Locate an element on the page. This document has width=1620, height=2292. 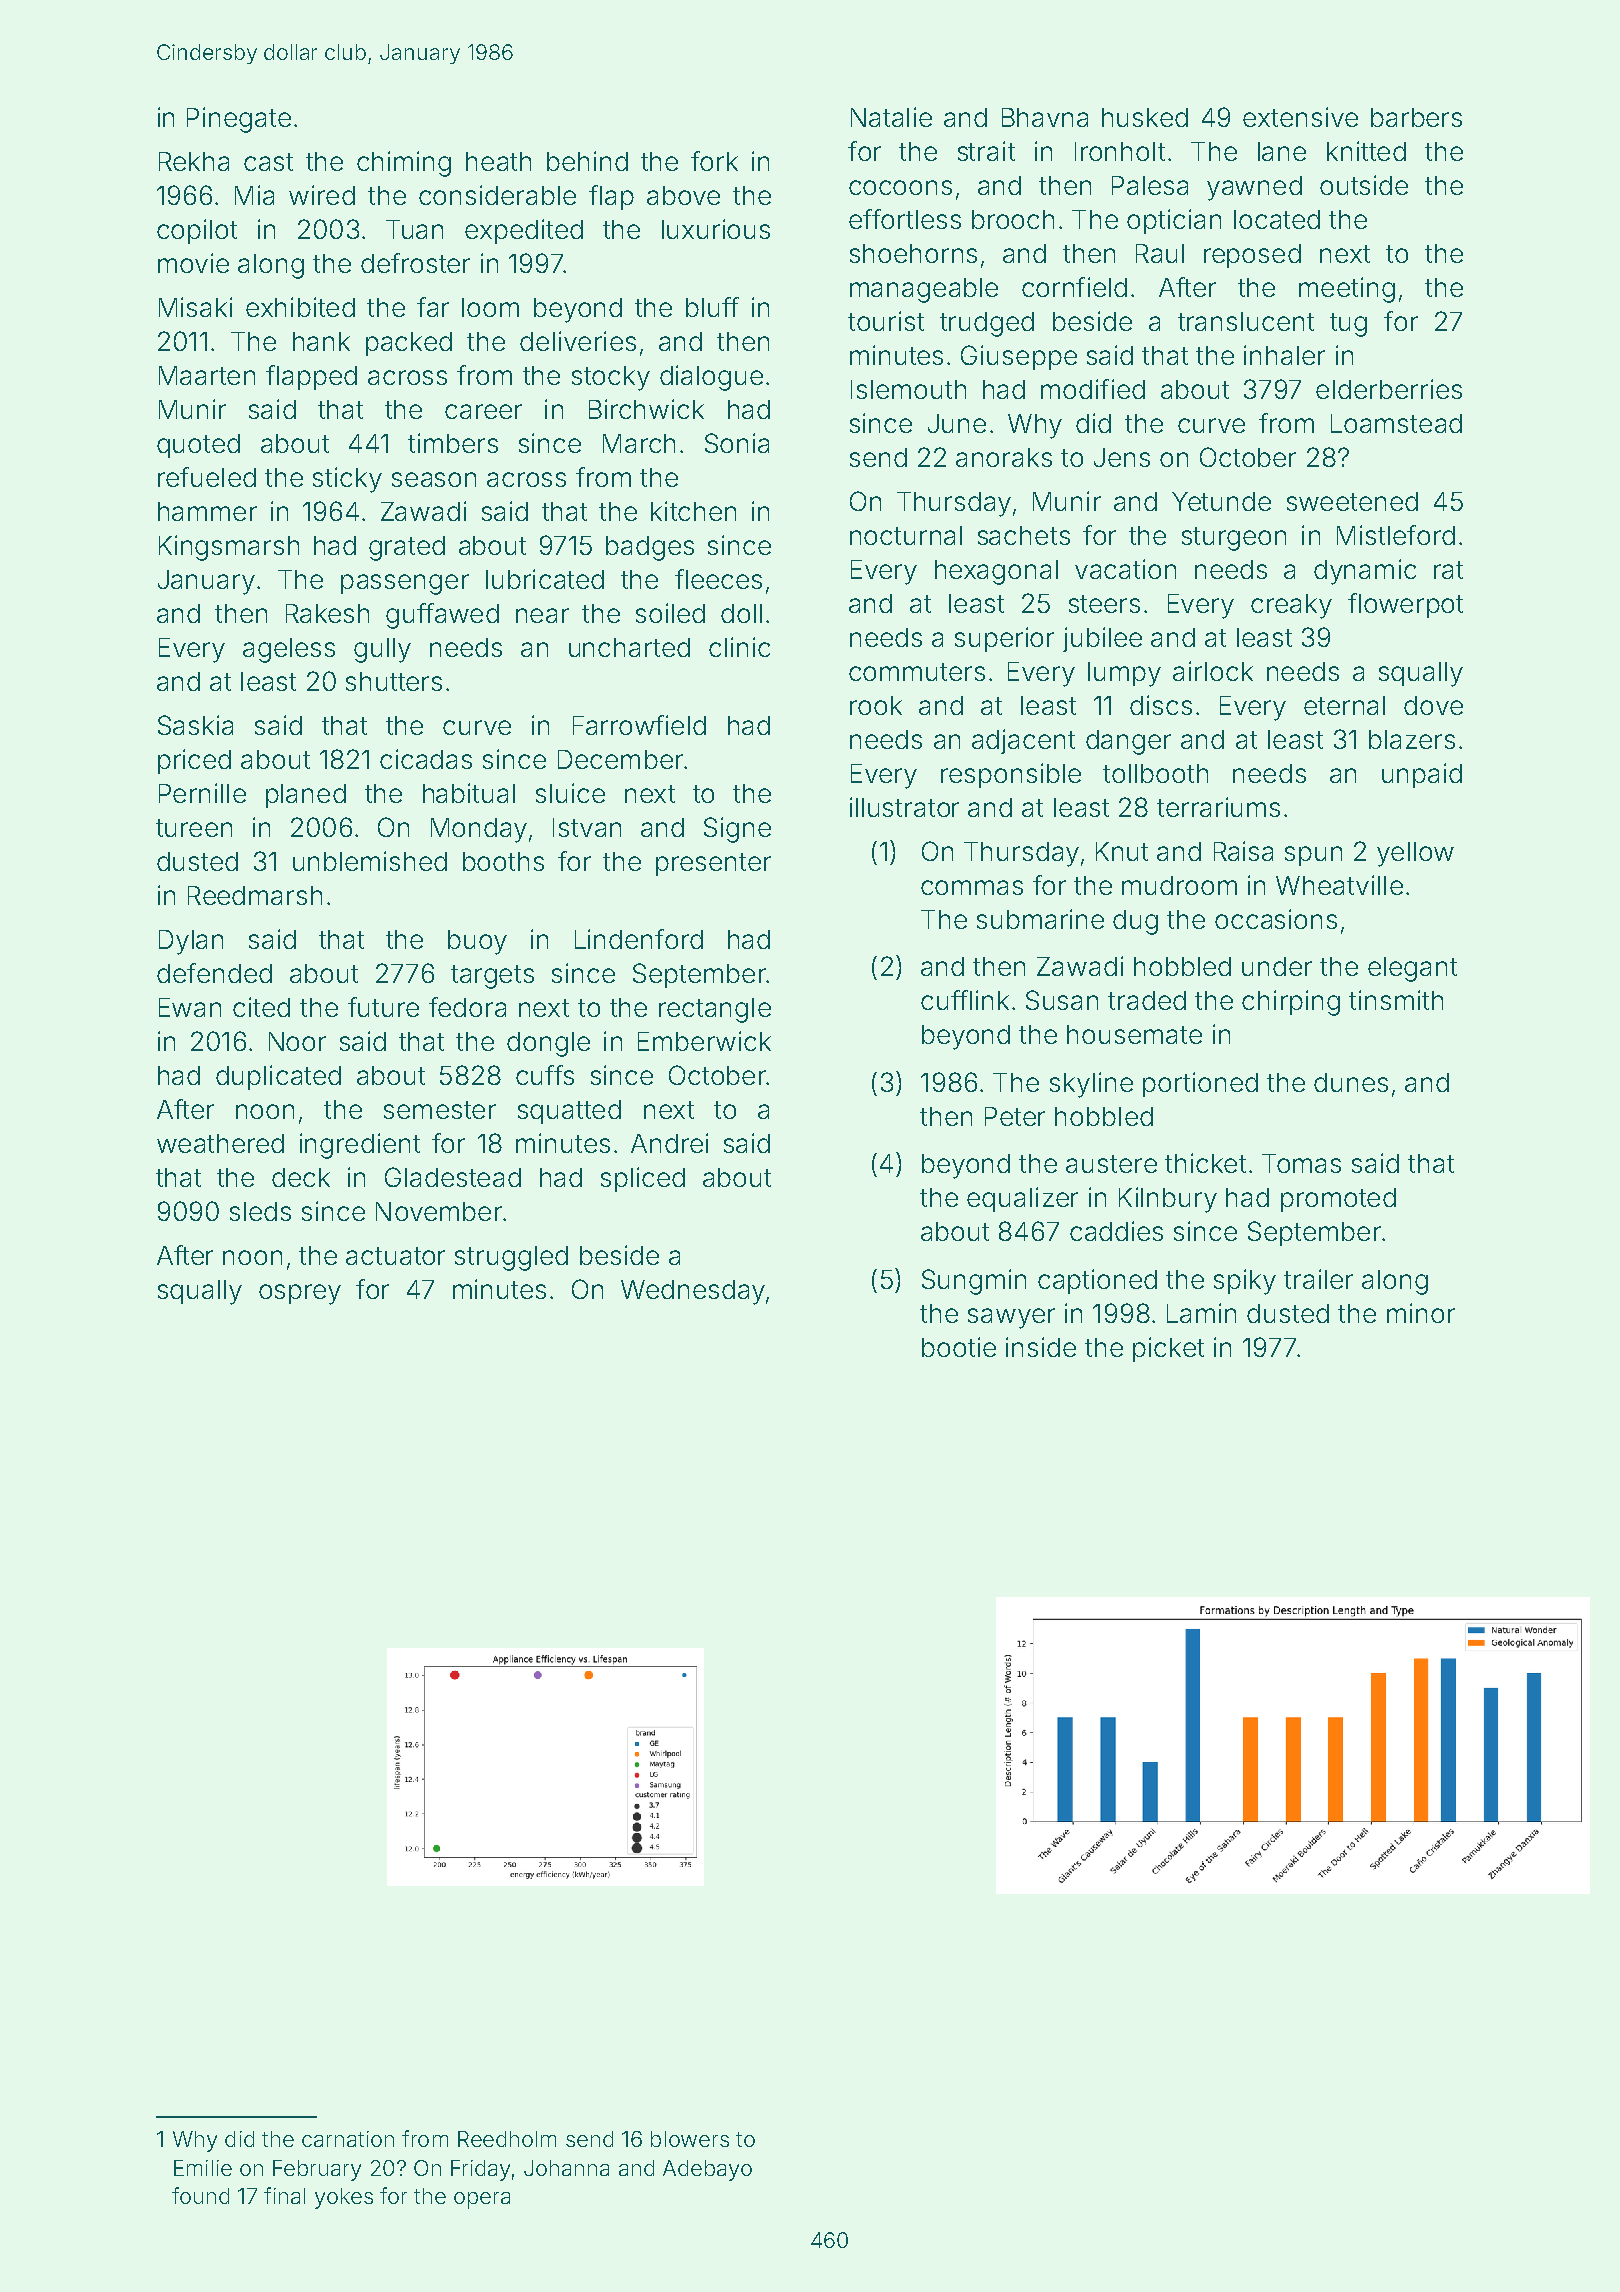
cufflink is located at coordinates (965, 1000).
